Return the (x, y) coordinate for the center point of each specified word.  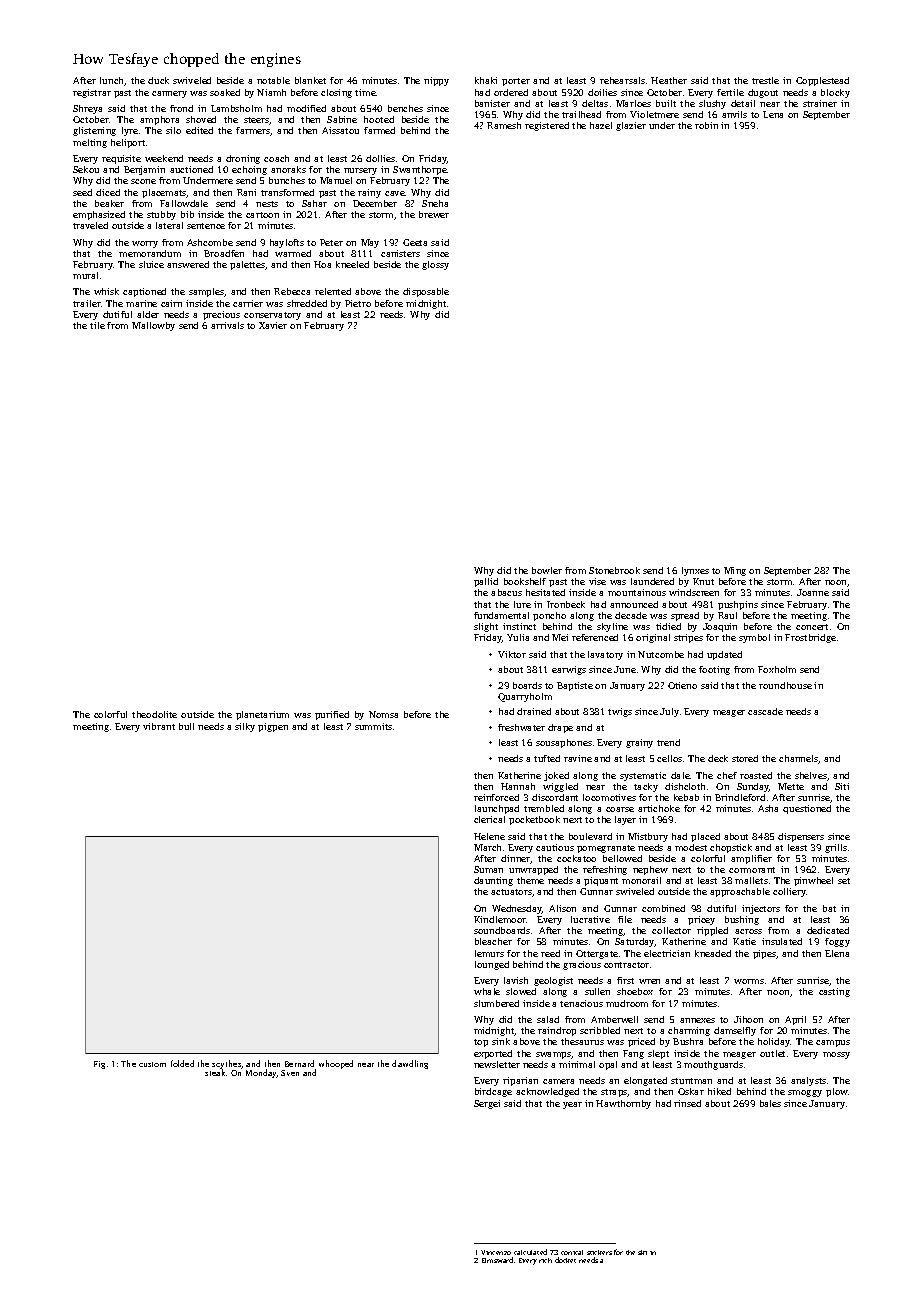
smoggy (805, 1093)
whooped (336, 1064)
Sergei (487, 1104)
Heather (669, 80)
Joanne (813, 592)
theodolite (154, 714)
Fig (99, 1065)
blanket (310, 80)
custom (152, 1064)
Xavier (273, 325)
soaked (225, 92)
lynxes (695, 571)
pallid (486, 582)
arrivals (227, 325)
